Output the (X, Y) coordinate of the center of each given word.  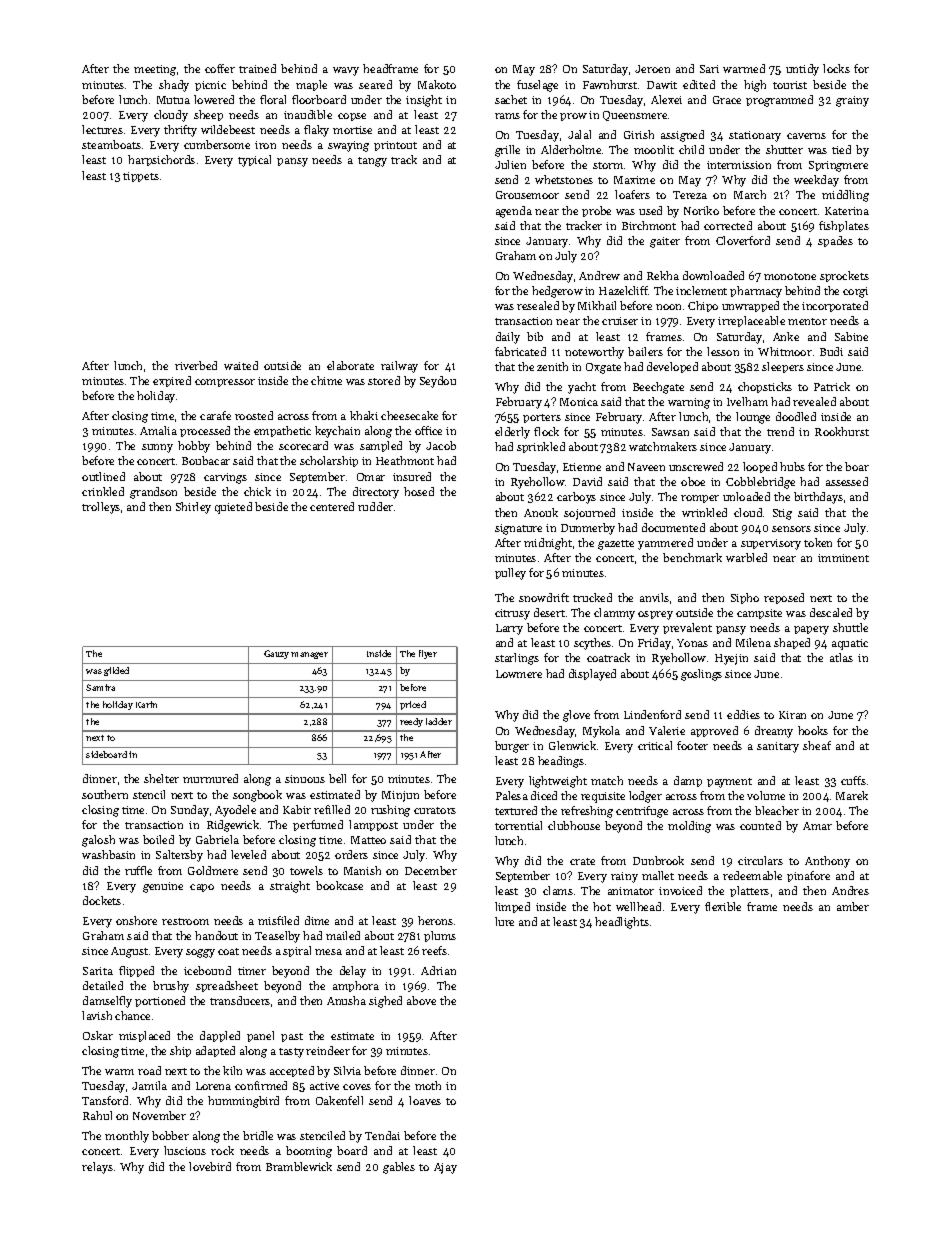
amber (853, 906)
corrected (728, 225)
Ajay (445, 1168)
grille (507, 151)
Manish (362, 870)
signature (518, 529)
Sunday (190, 811)
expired (172, 381)
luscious (185, 1150)
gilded (116, 671)
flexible (723, 906)
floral (273, 99)
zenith (552, 366)
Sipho (745, 598)
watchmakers (663, 446)
